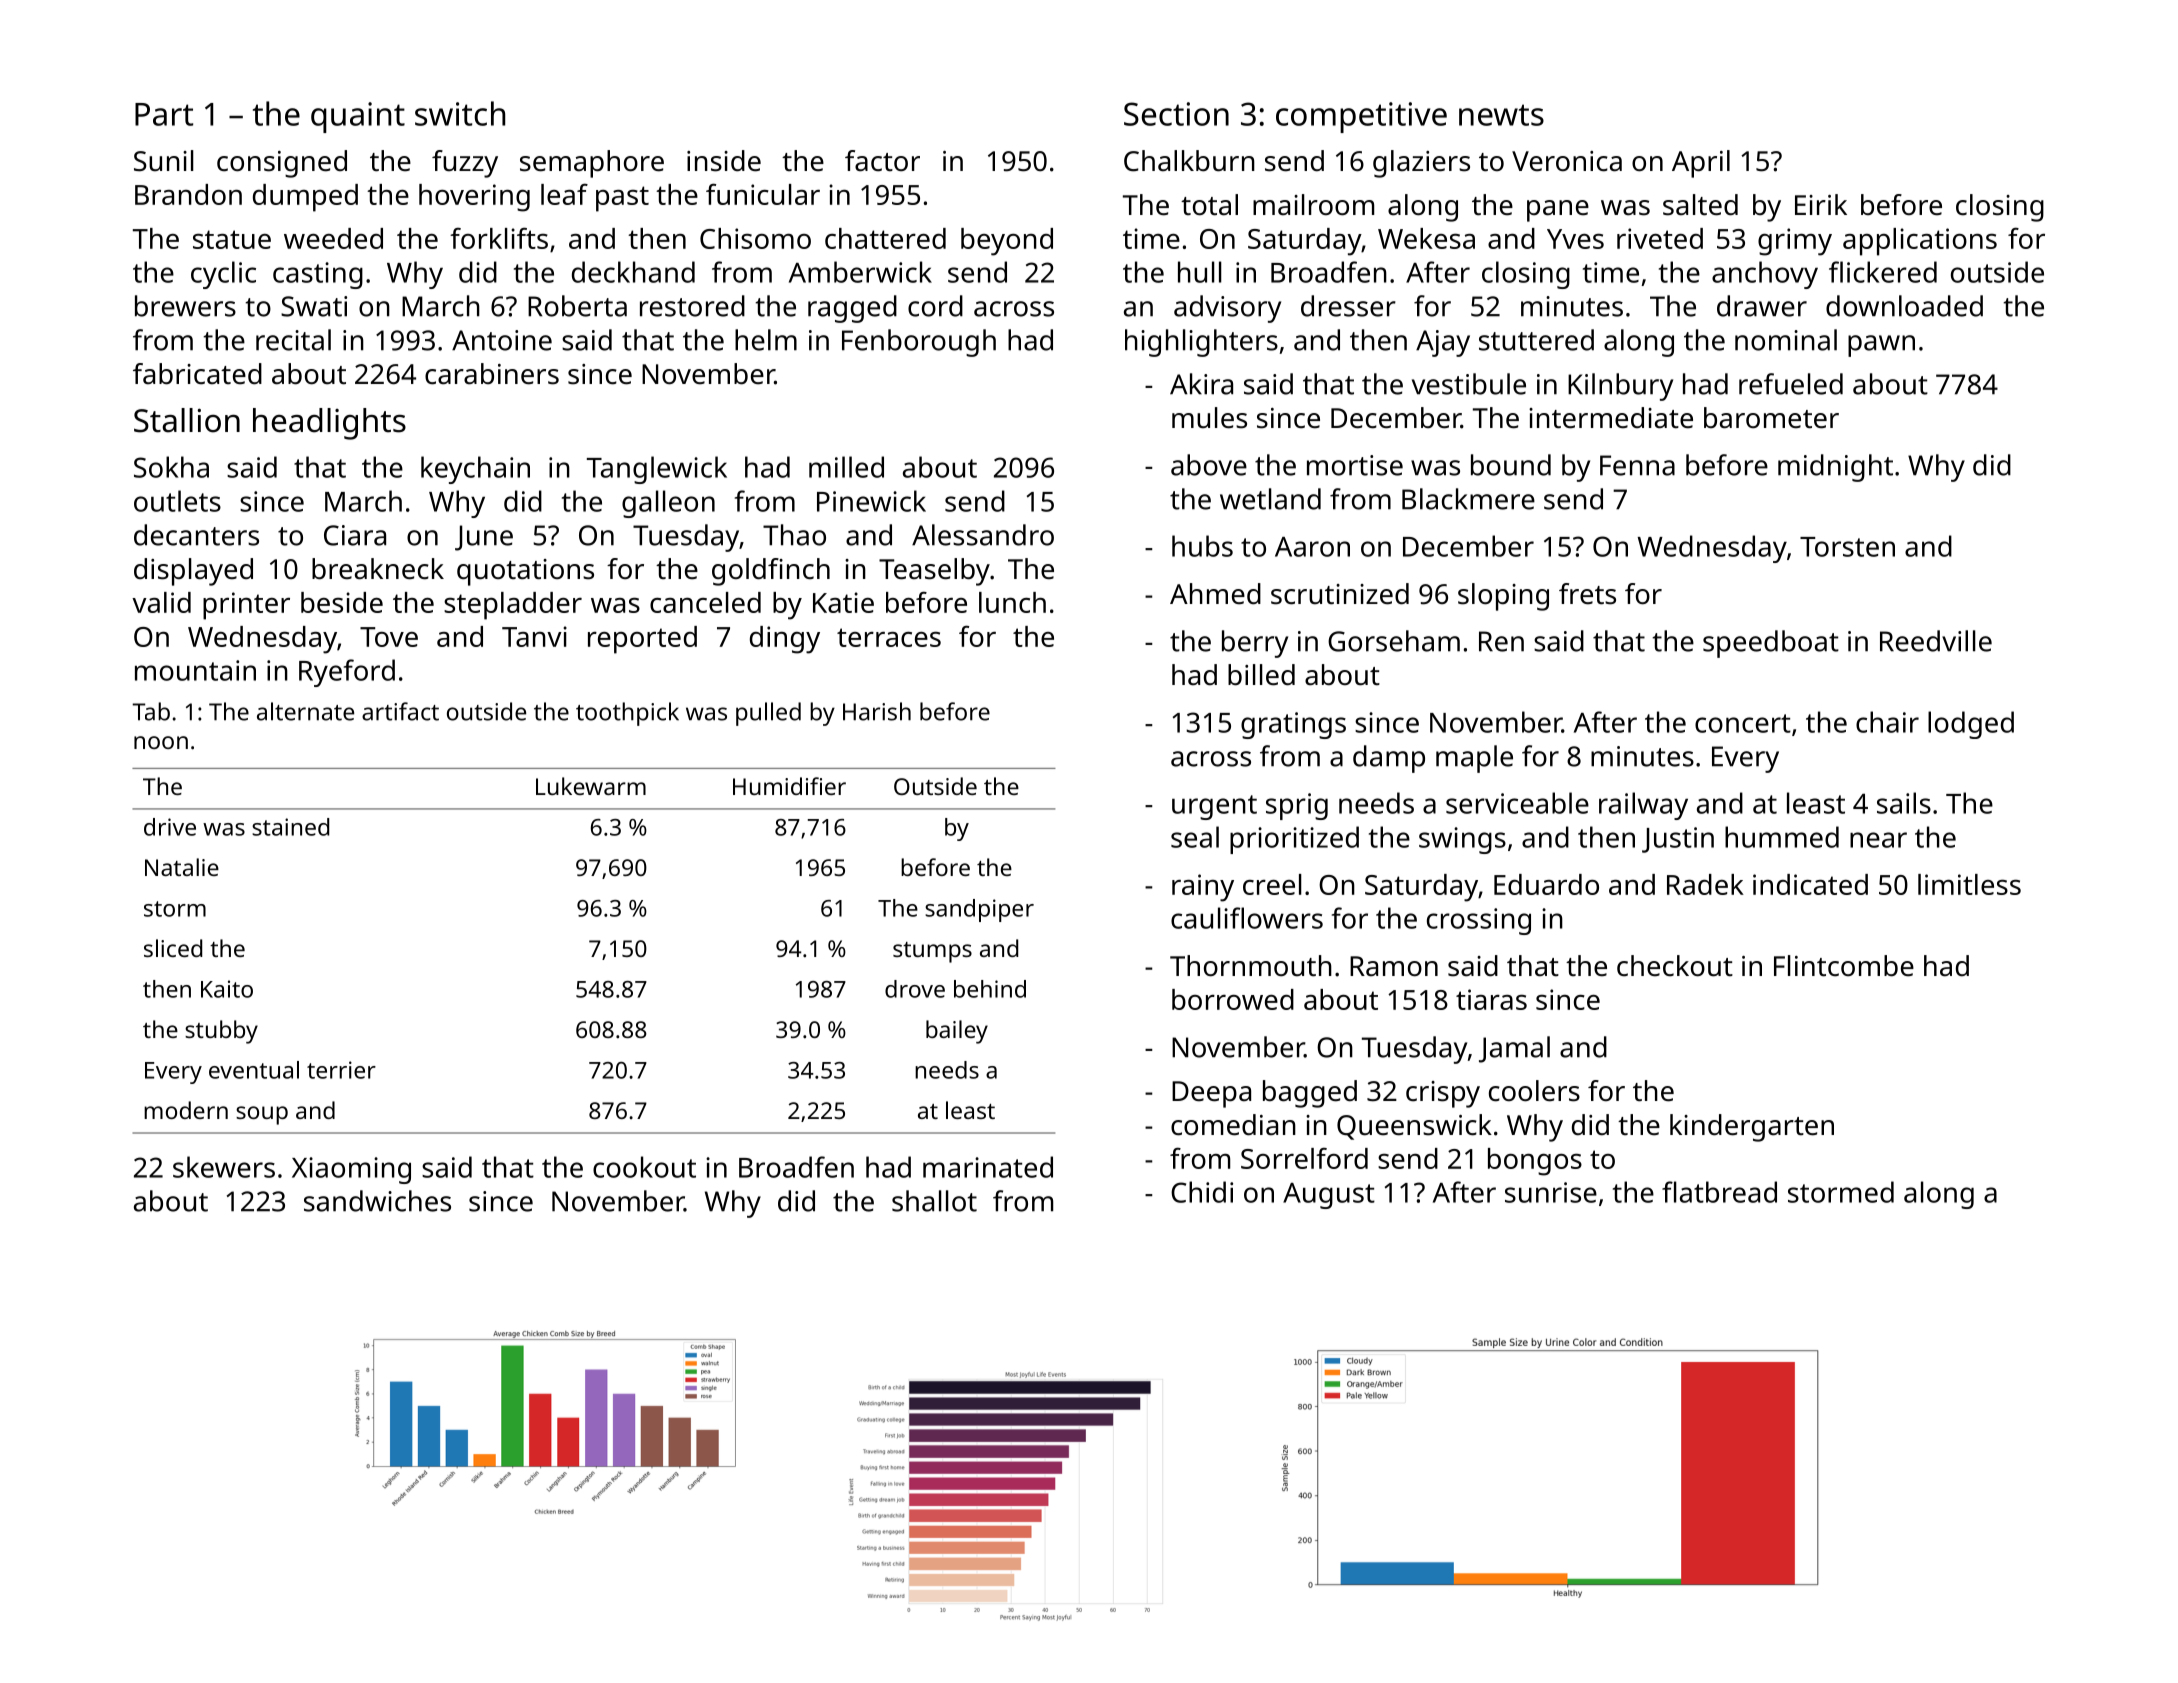  I want to click on beyond, so click(1007, 242).
